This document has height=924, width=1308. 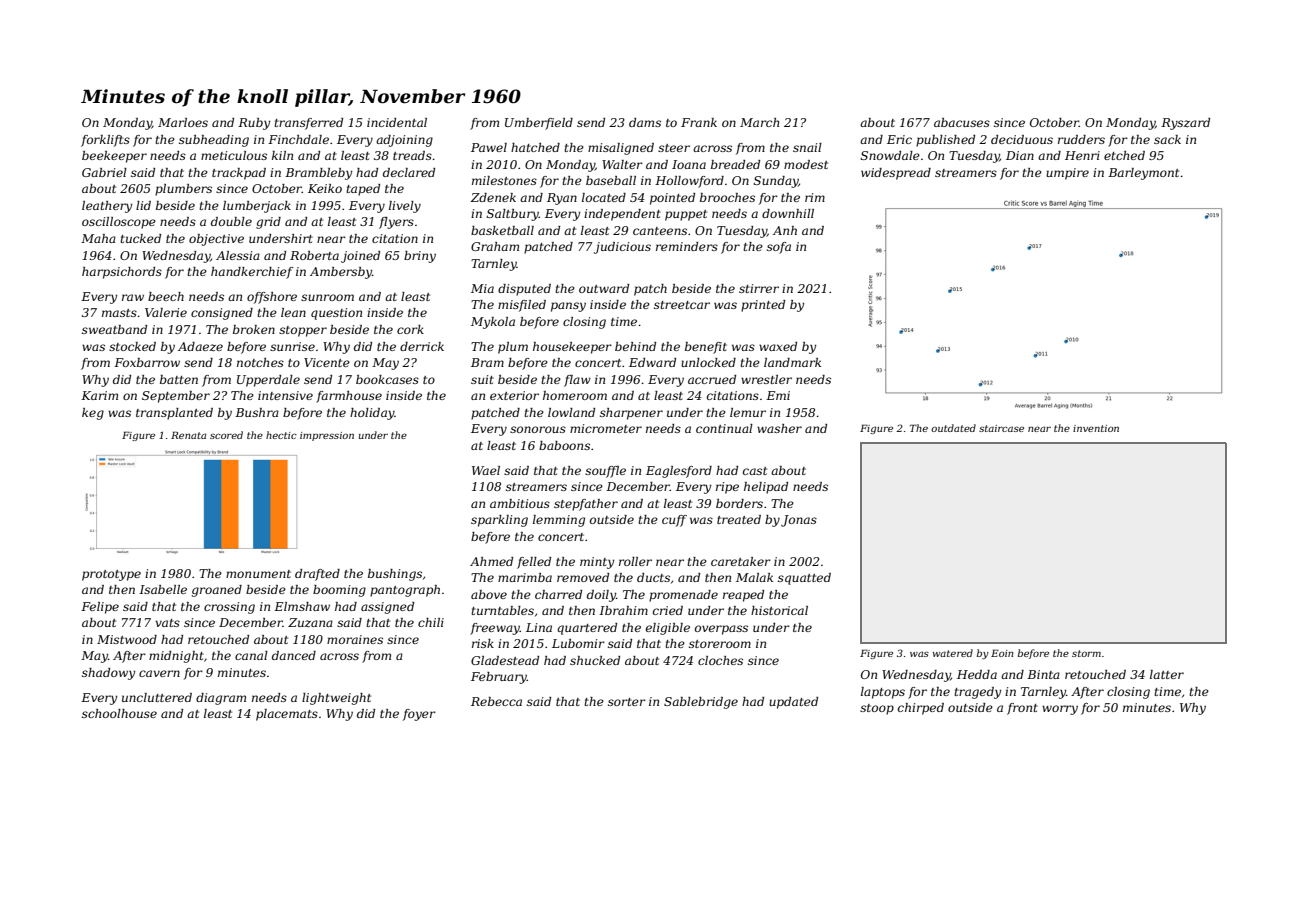 What do you see at coordinates (119, 713) in the document?
I see `schoolhouse` at bounding box center [119, 713].
